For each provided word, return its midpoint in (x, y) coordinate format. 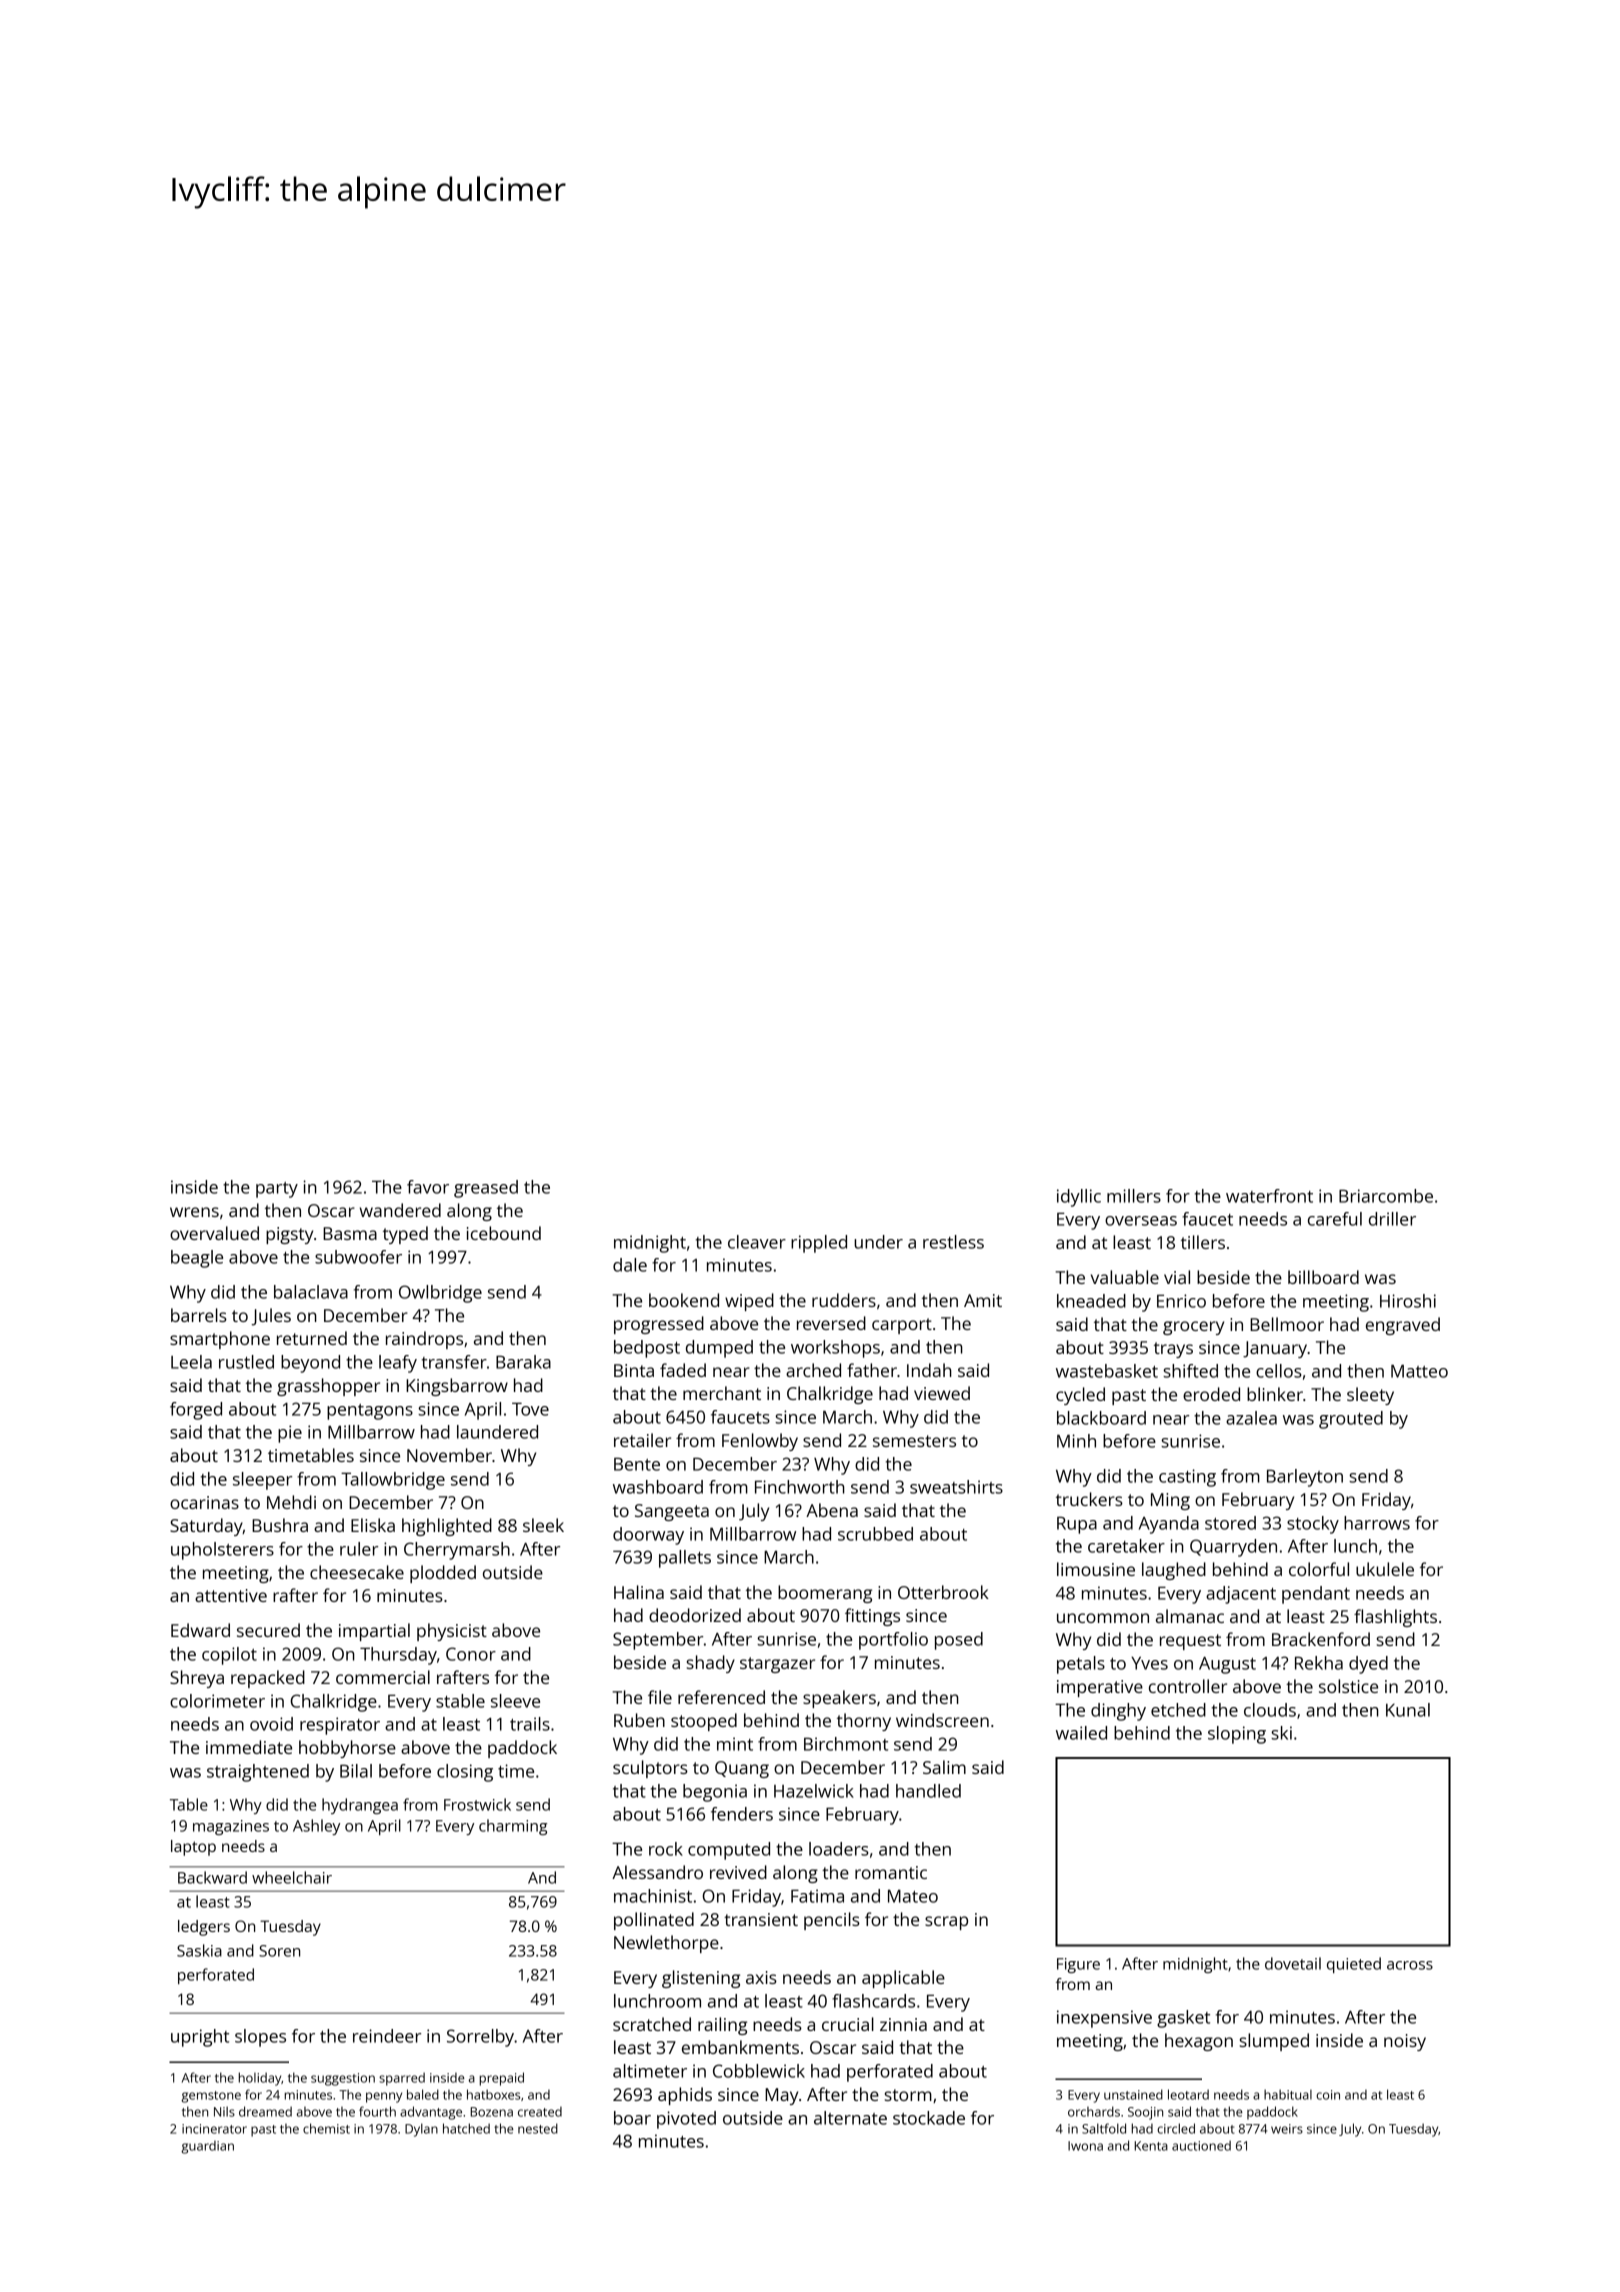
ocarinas (204, 1502)
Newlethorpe (666, 1944)
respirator (340, 1726)
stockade (929, 2118)
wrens (194, 1212)
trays (1173, 1350)
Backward (212, 1877)
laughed (1174, 1571)
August (1227, 1665)
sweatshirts (956, 1487)
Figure (1078, 1965)
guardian (207, 2147)
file (660, 1697)
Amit (983, 1300)
